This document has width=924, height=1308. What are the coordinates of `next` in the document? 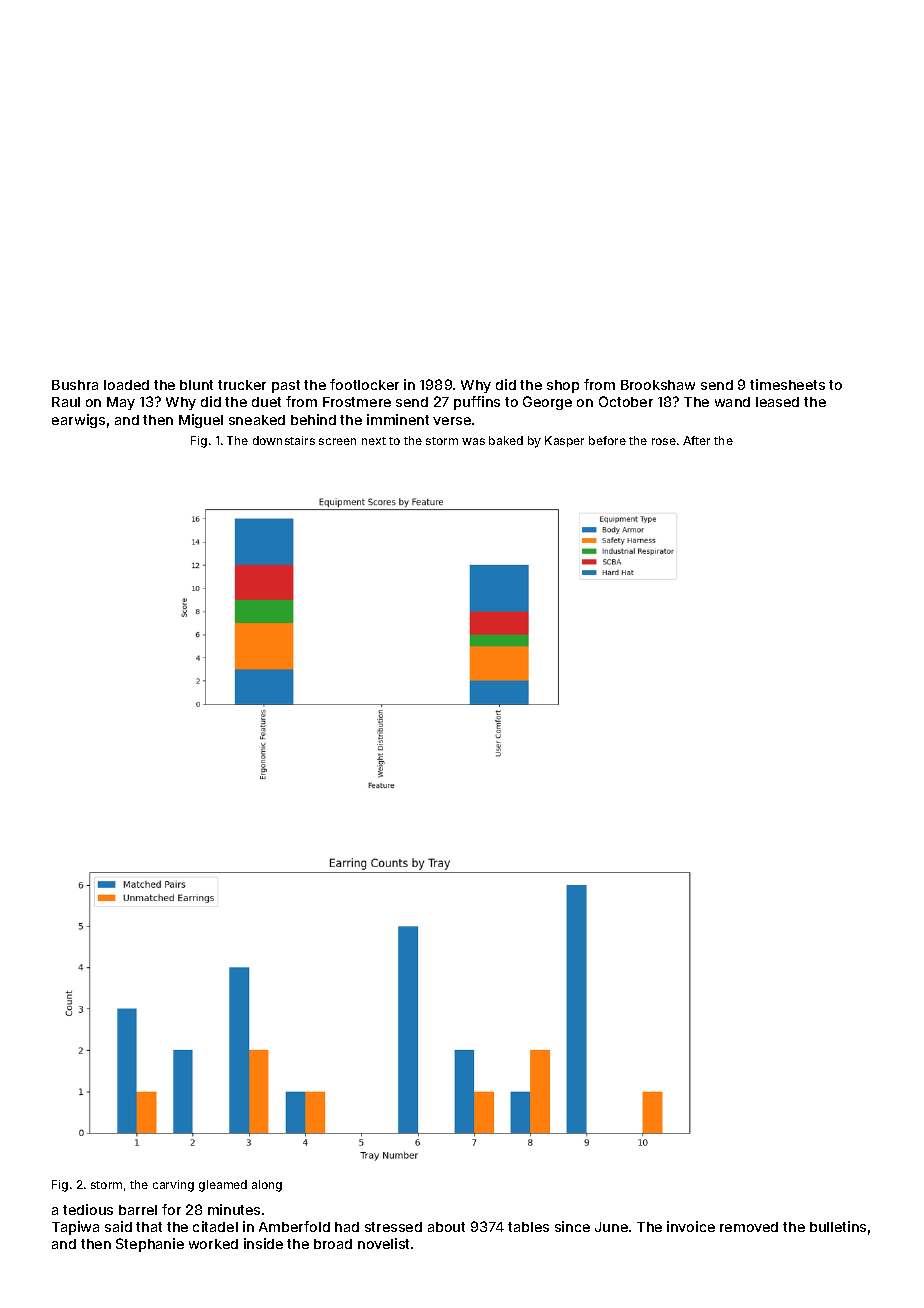 It's located at (374, 441).
